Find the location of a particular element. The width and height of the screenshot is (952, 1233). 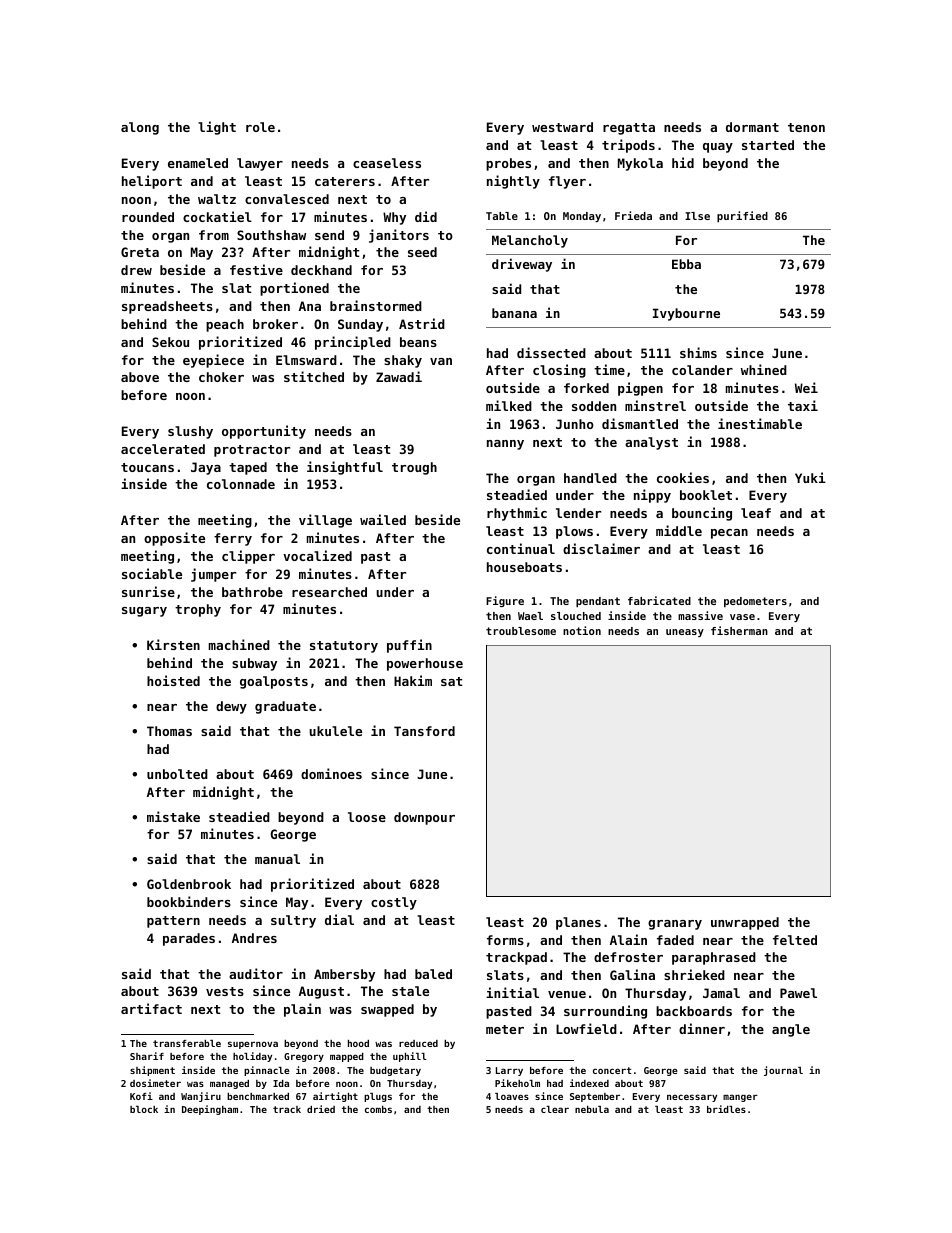

granary is located at coordinates (675, 925).
